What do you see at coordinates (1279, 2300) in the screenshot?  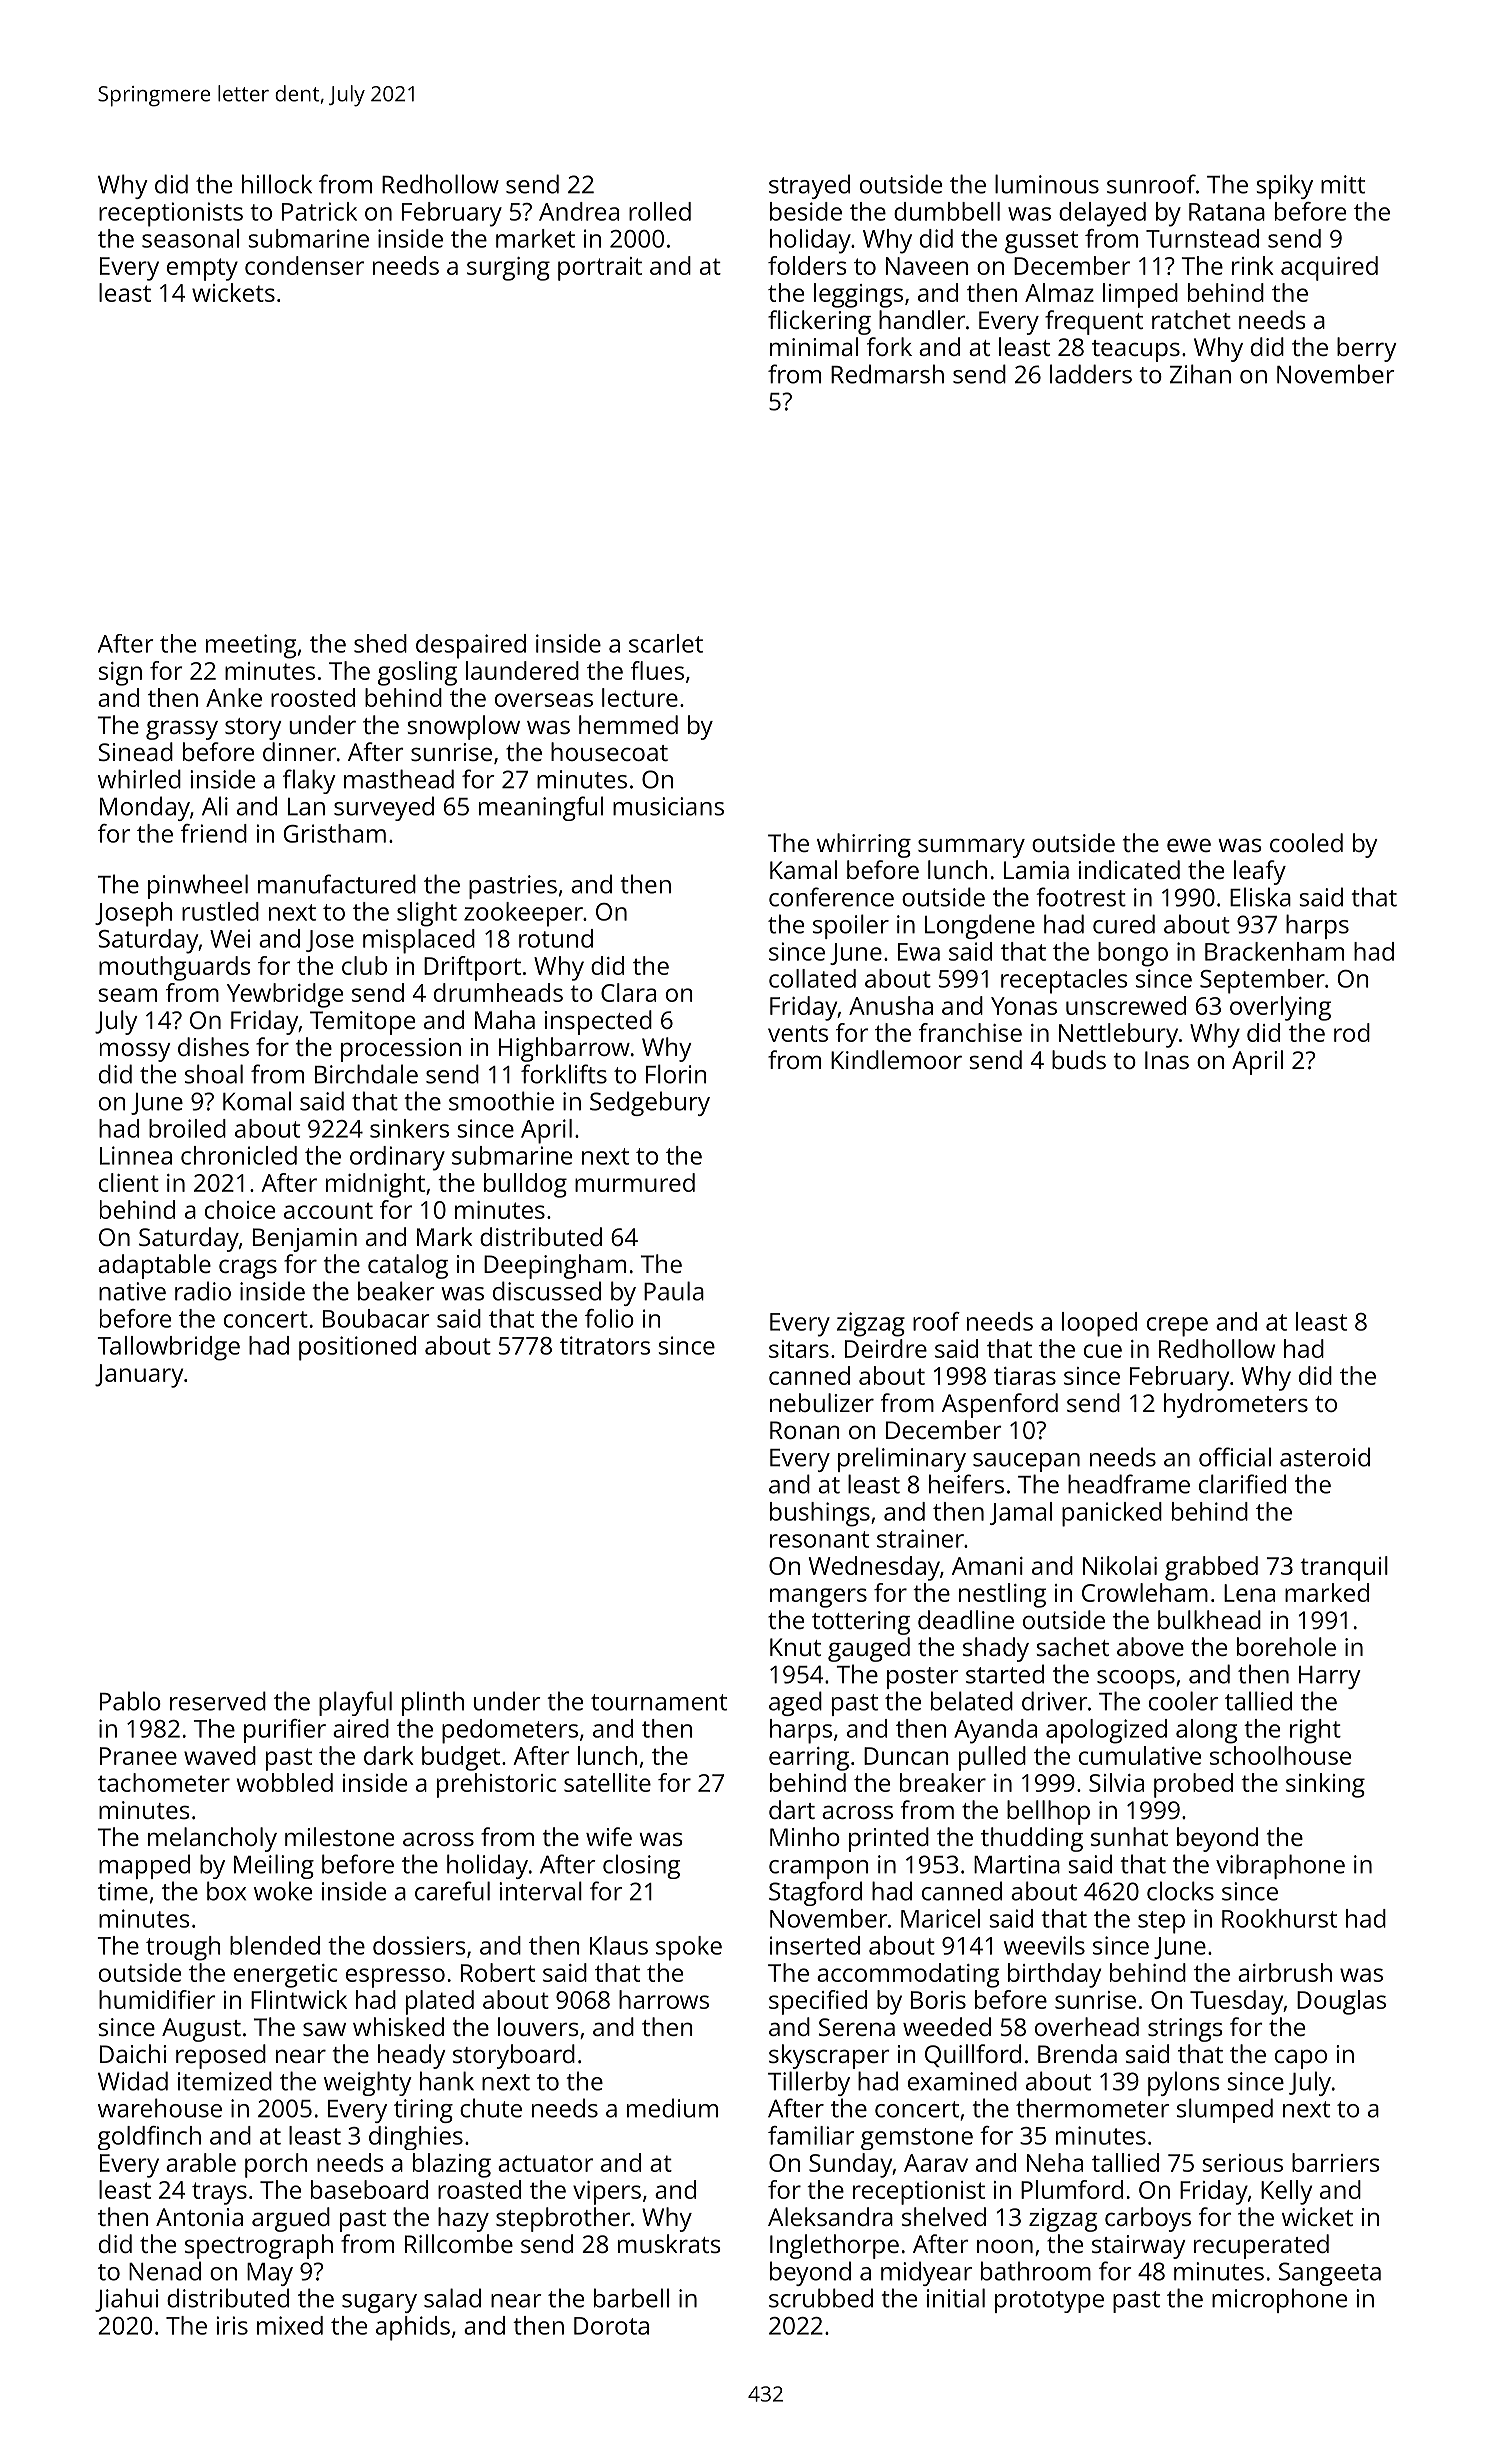 I see `microphone` at bounding box center [1279, 2300].
